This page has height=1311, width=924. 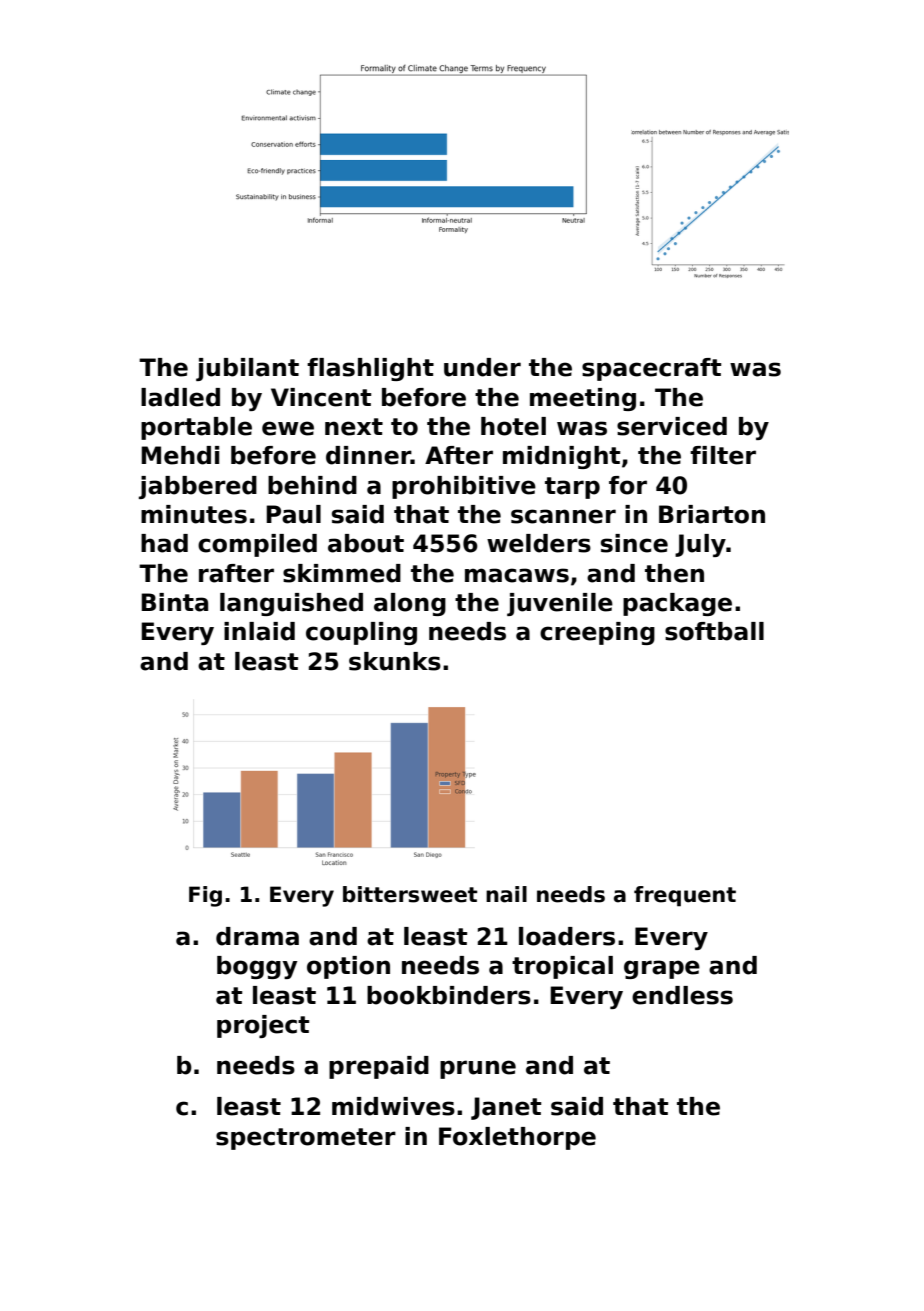 What do you see at coordinates (723, 455) in the page?
I see `filter` at bounding box center [723, 455].
